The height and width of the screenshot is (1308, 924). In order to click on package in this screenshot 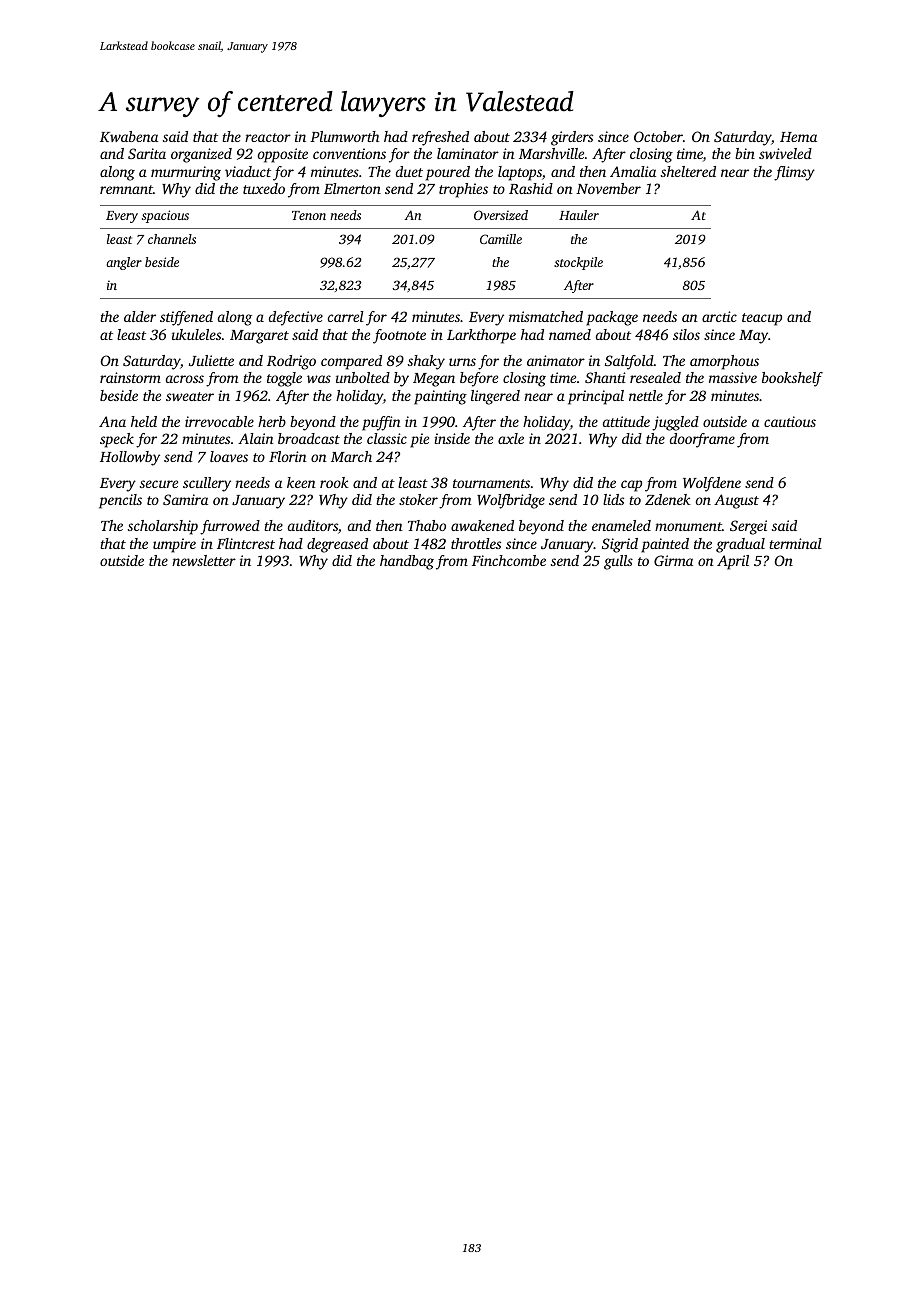, I will do `click(612, 318)`.
